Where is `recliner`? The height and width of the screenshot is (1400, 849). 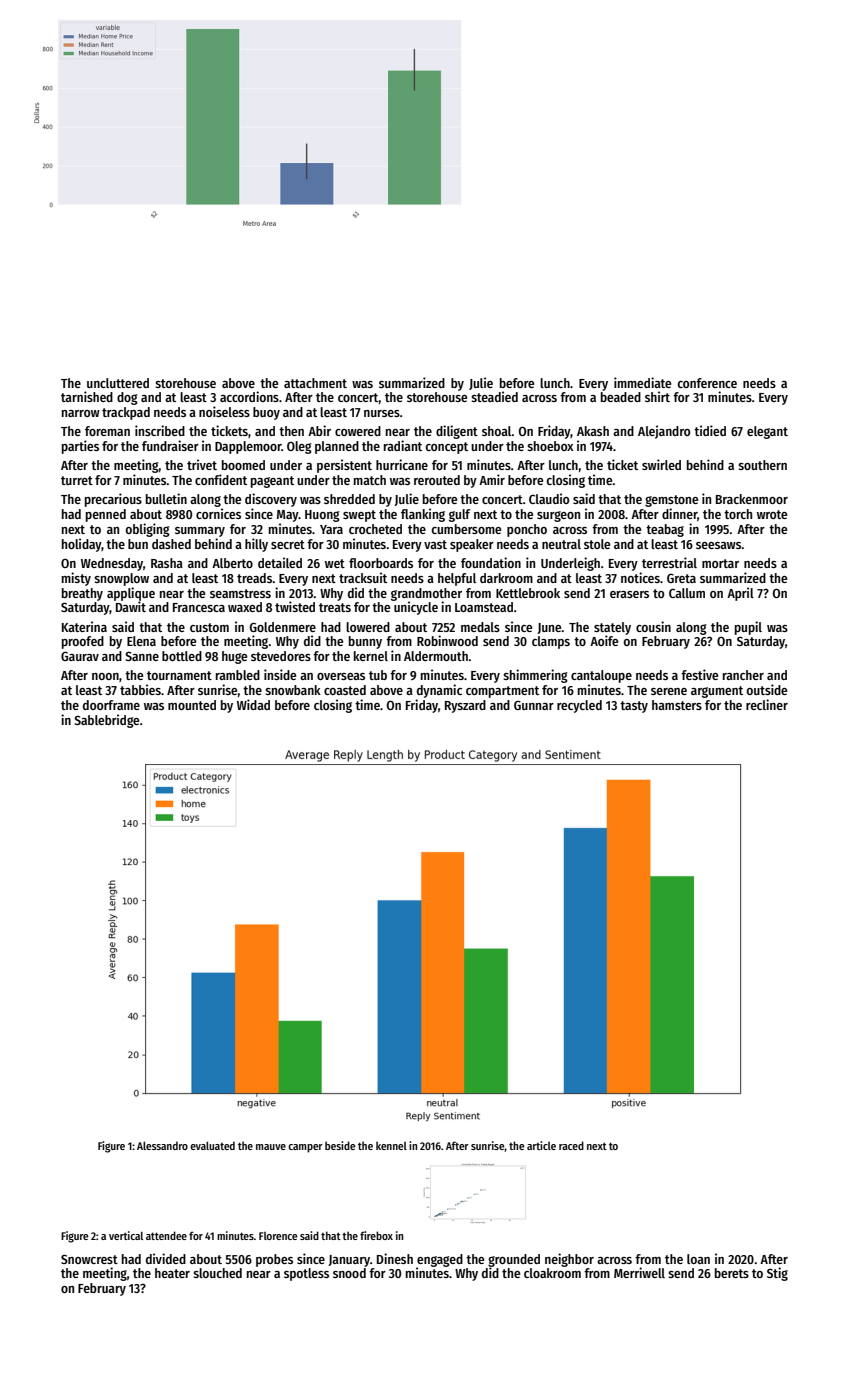 recliner is located at coordinates (767, 704).
